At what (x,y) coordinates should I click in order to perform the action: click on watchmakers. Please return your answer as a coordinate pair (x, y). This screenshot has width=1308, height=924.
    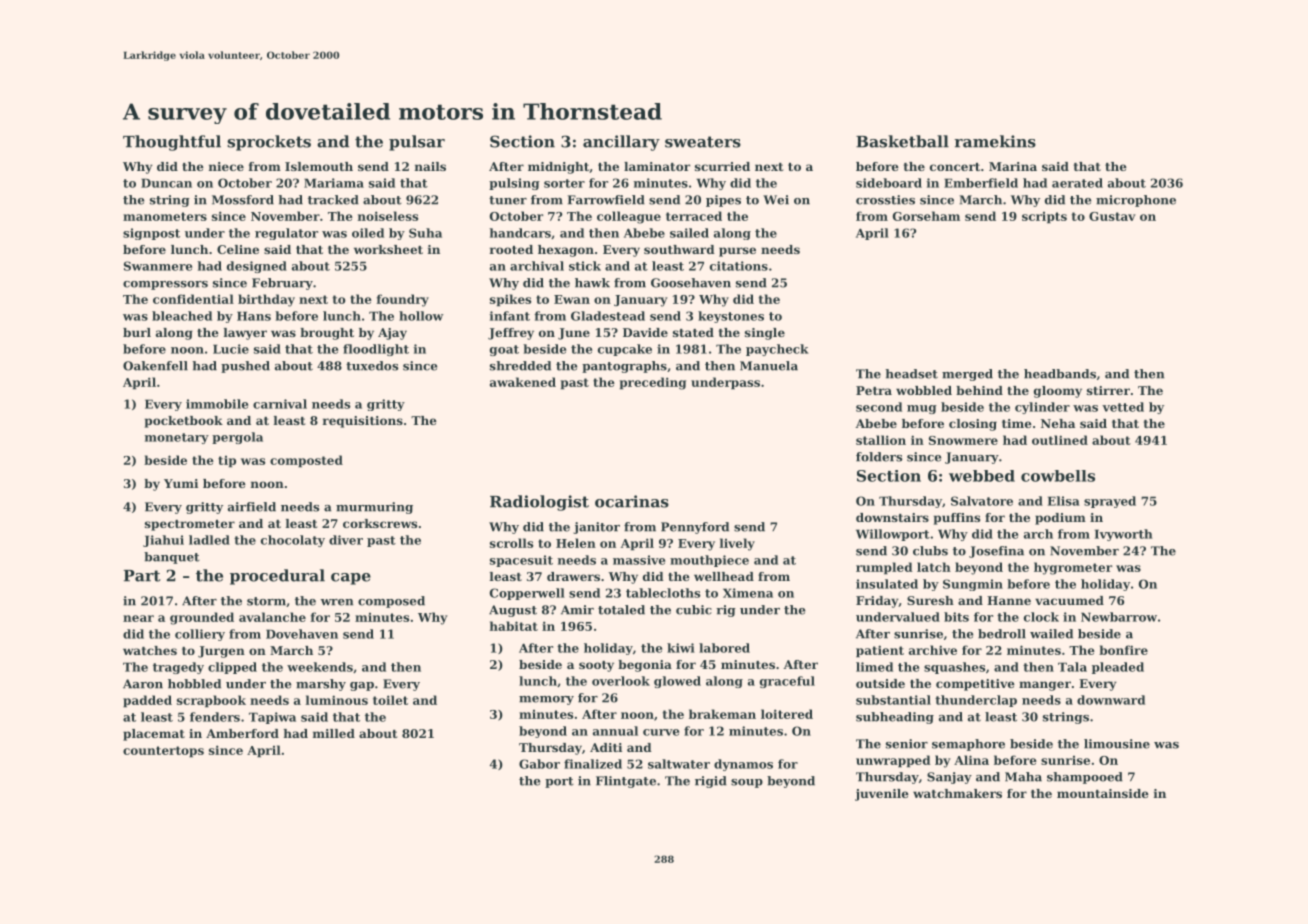
    Looking at the image, I should click on (957, 793).
